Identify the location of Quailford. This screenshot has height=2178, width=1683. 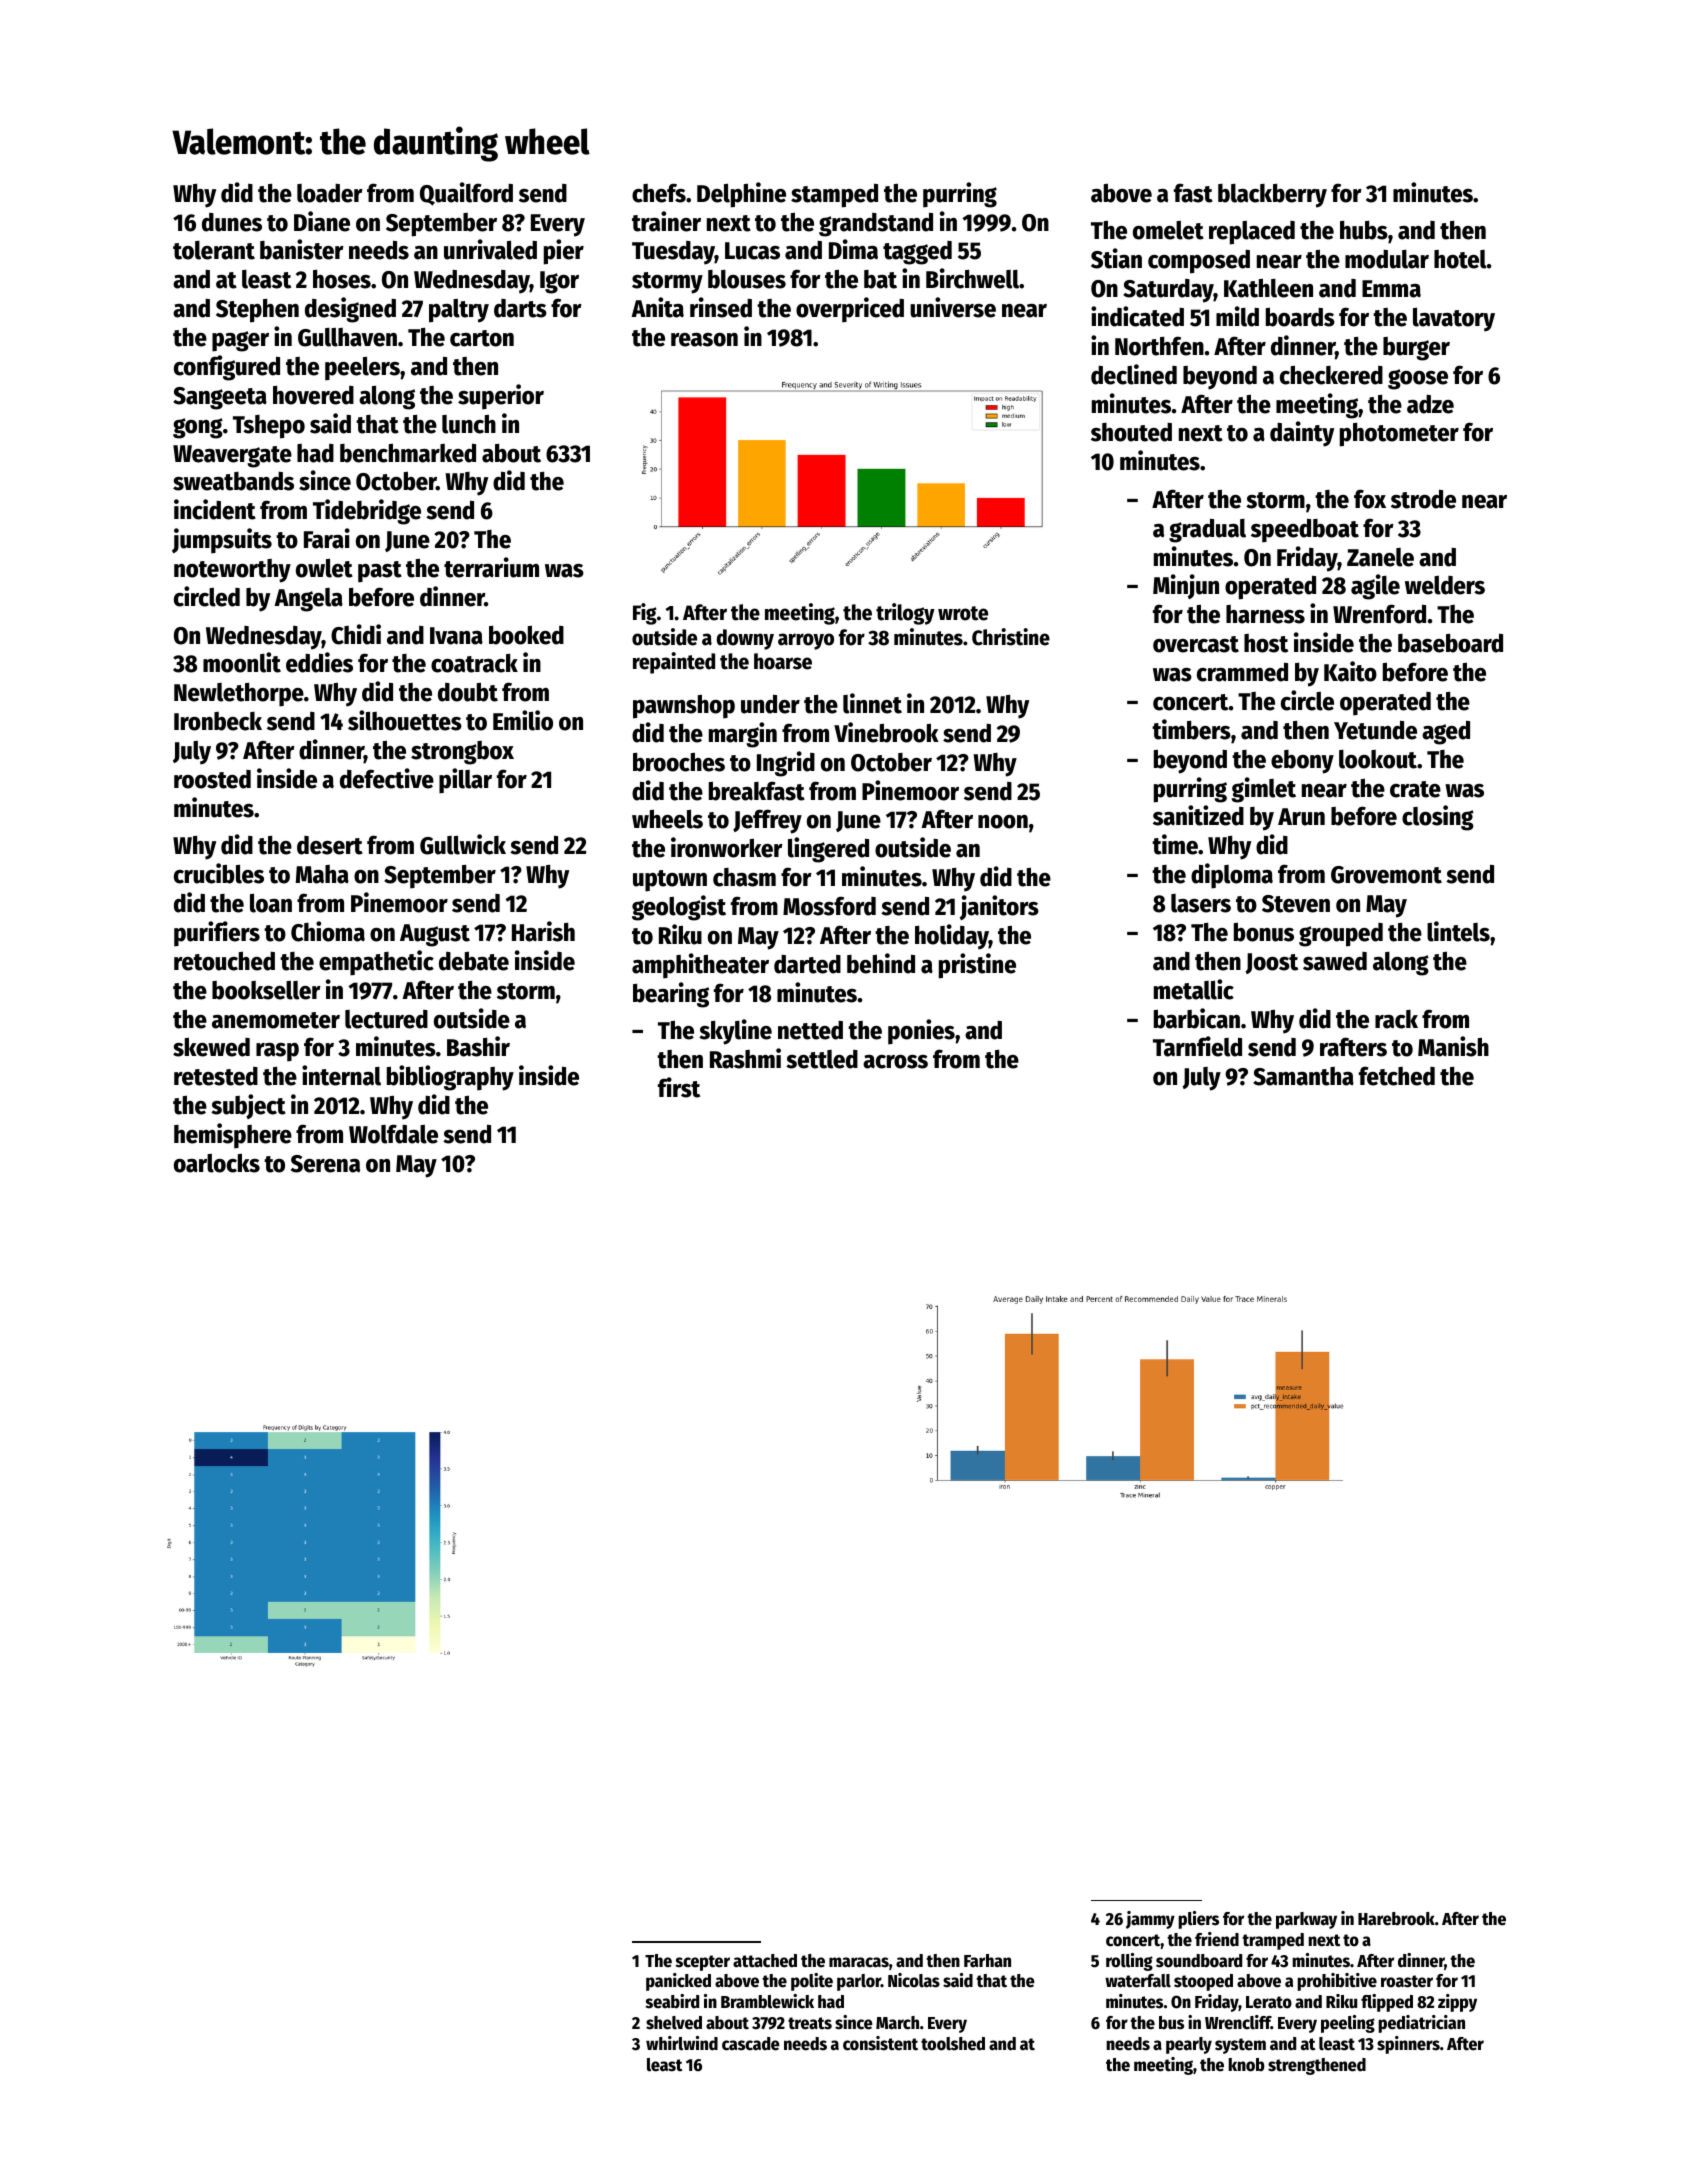
(466, 194).
